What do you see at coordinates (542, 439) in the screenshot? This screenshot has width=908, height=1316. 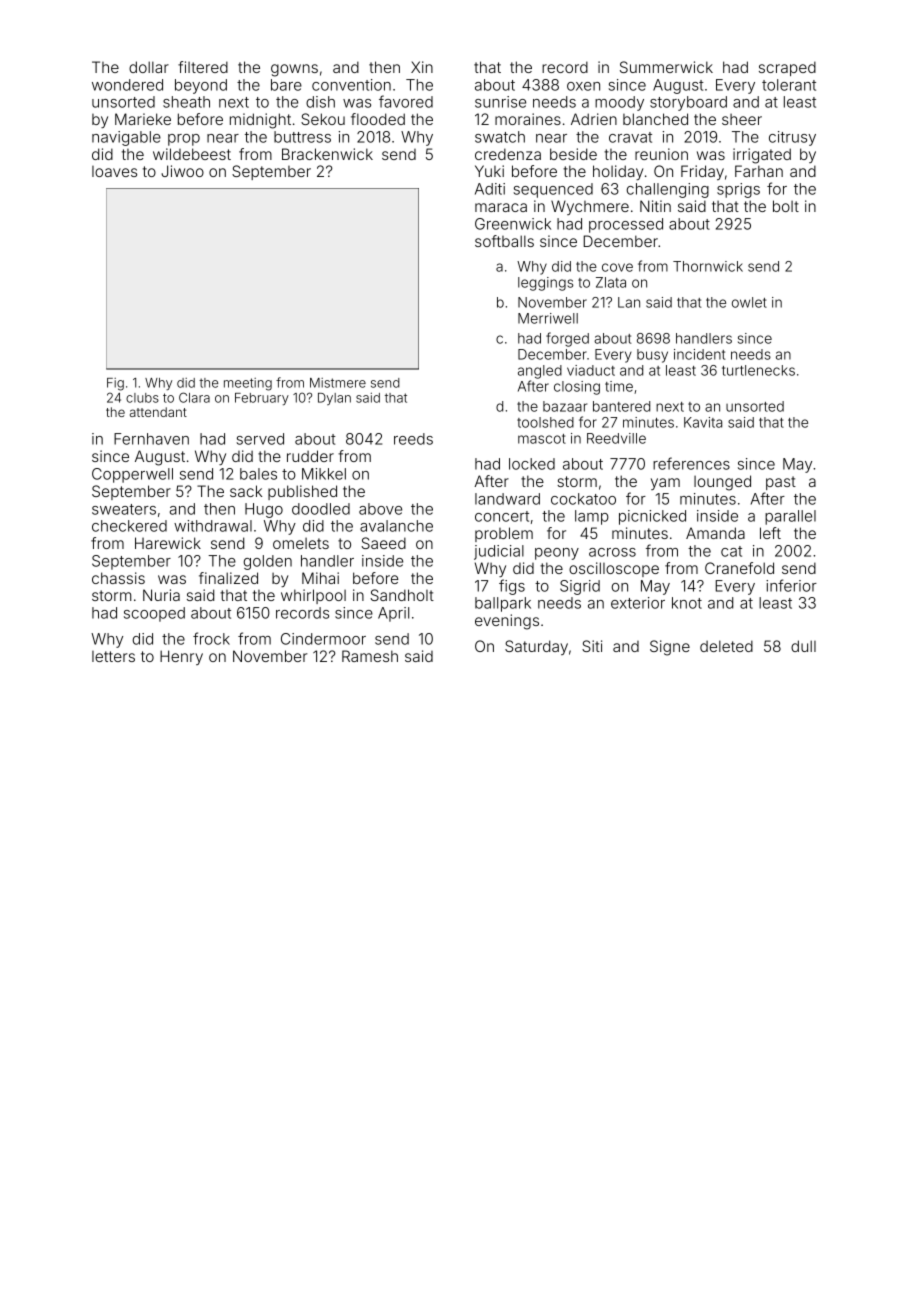 I see `mascot` at bounding box center [542, 439].
